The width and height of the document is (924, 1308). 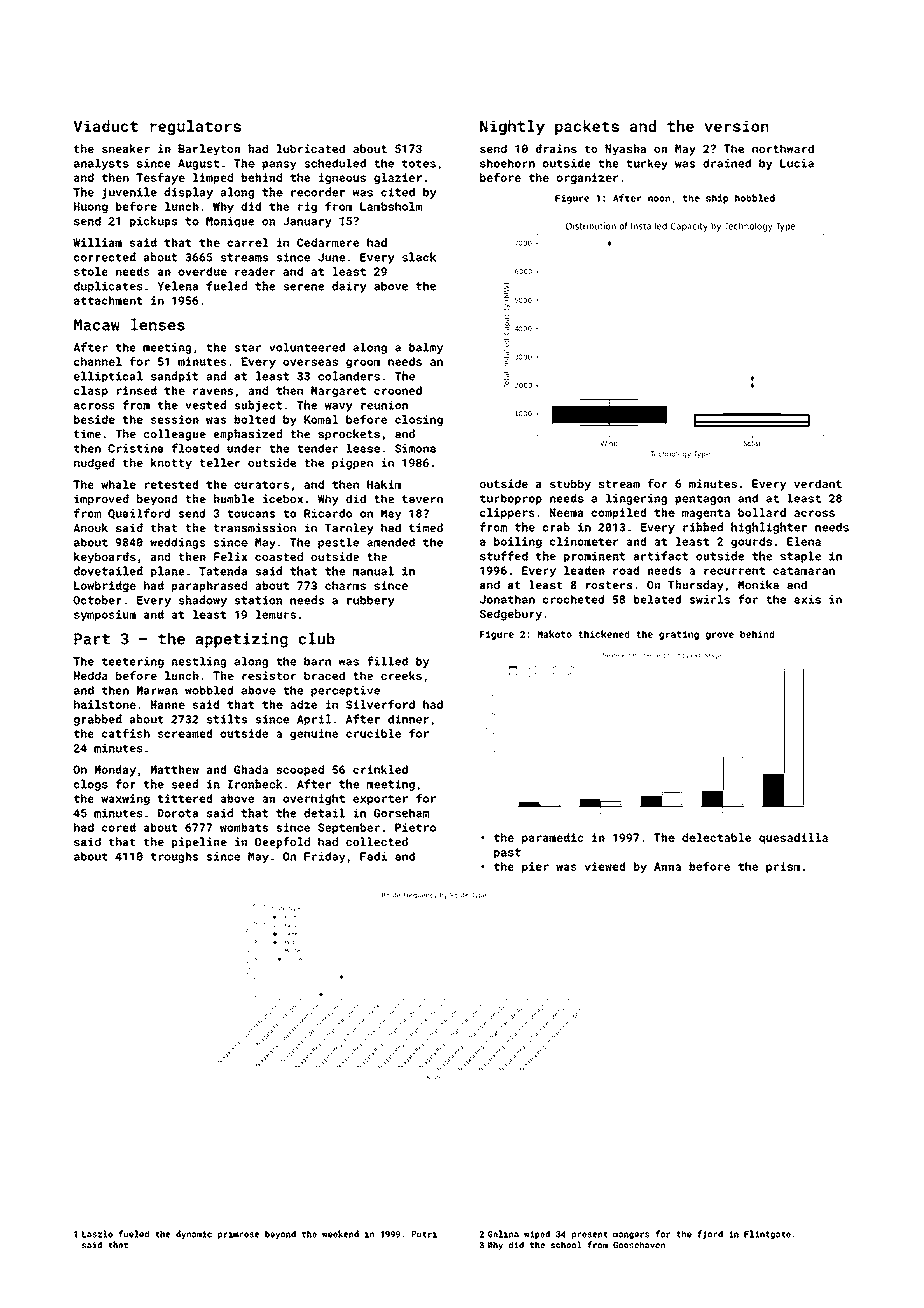 I want to click on Laszlo, so click(x=97, y=1234).
